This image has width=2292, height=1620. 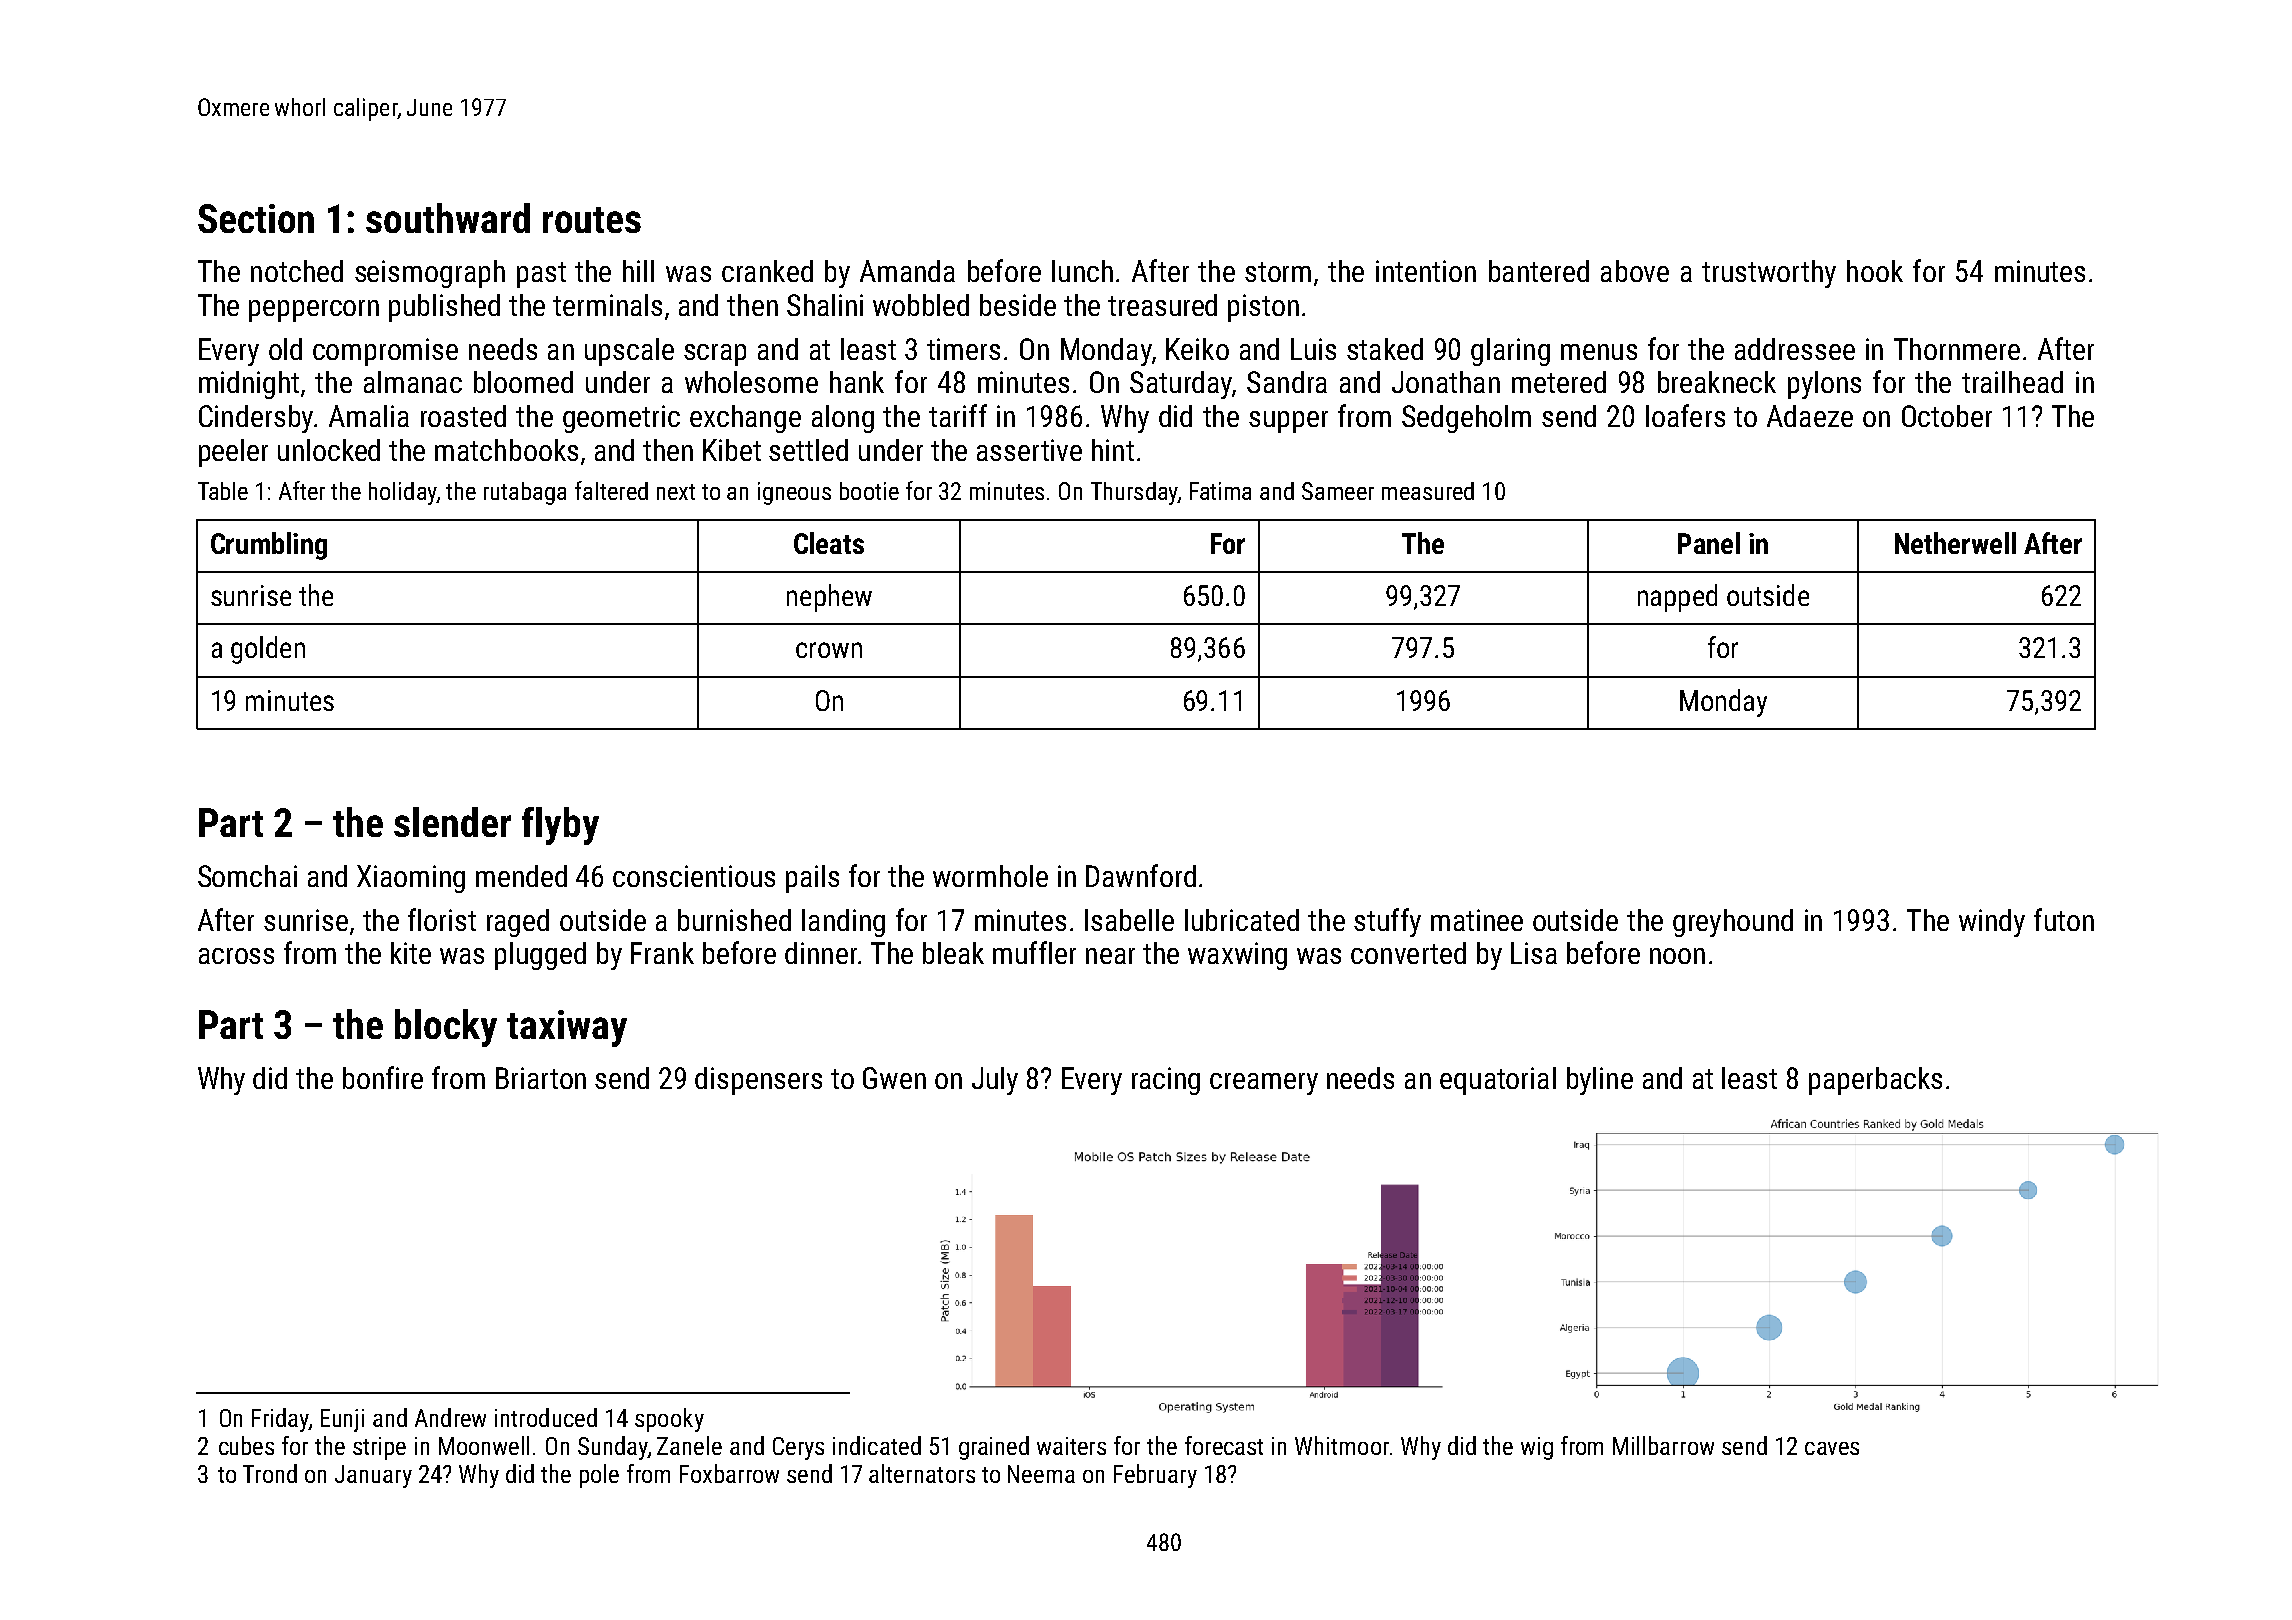 I want to click on futon, so click(x=2064, y=919).
